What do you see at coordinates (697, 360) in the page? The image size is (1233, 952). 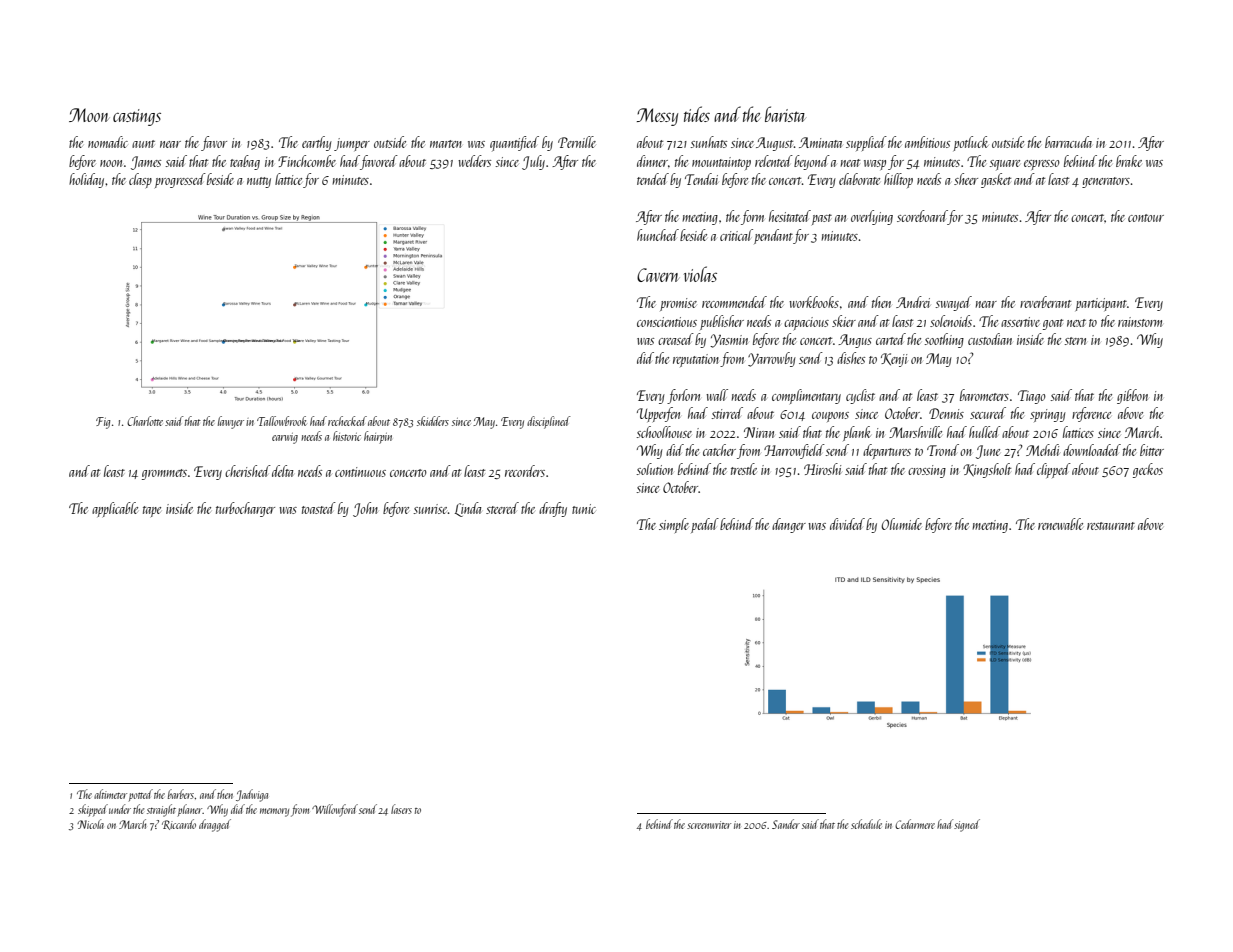 I see `reputation` at bounding box center [697, 360].
